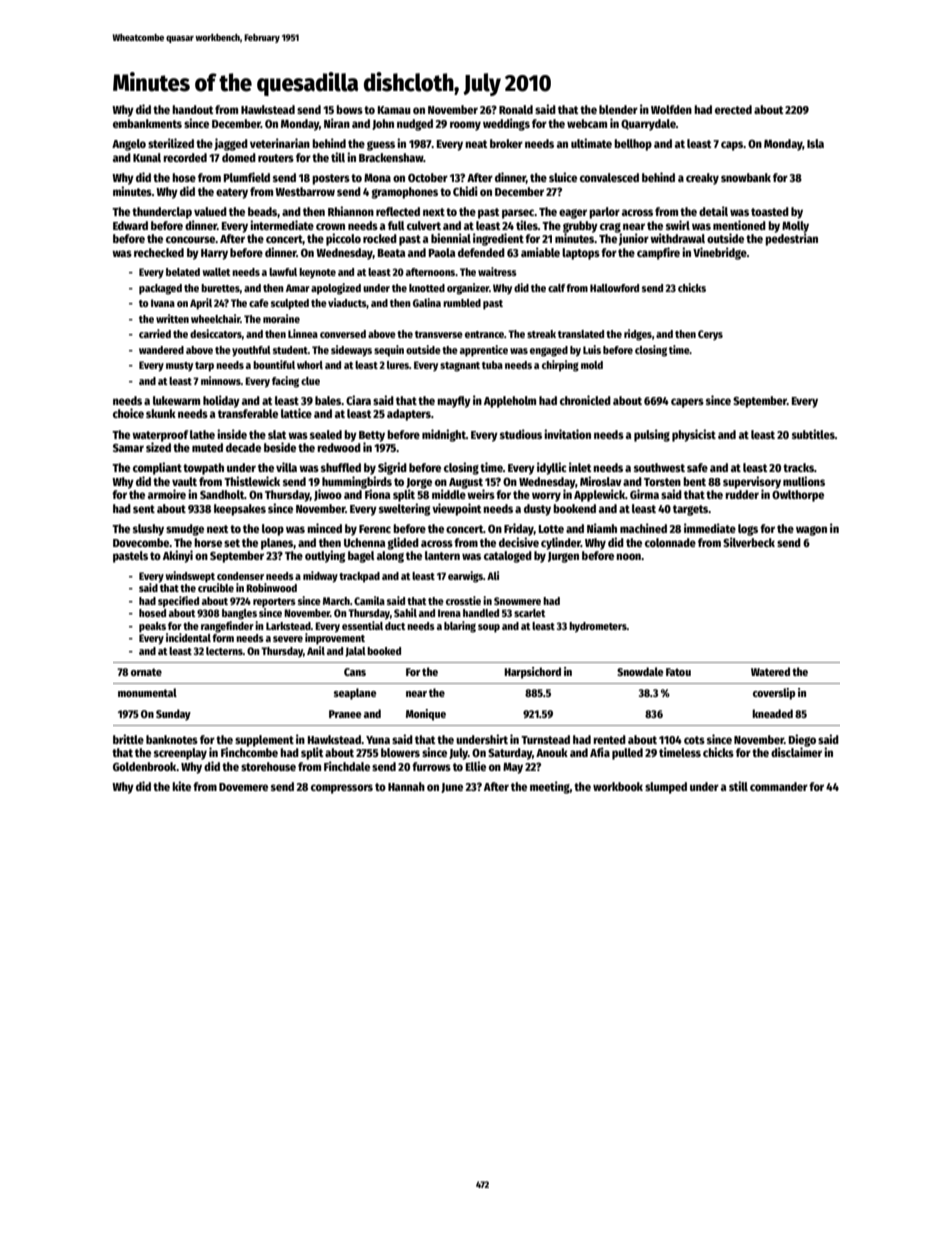 This screenshot has width=952, height=1233. I want to click on ridges, so click(638, 335).
